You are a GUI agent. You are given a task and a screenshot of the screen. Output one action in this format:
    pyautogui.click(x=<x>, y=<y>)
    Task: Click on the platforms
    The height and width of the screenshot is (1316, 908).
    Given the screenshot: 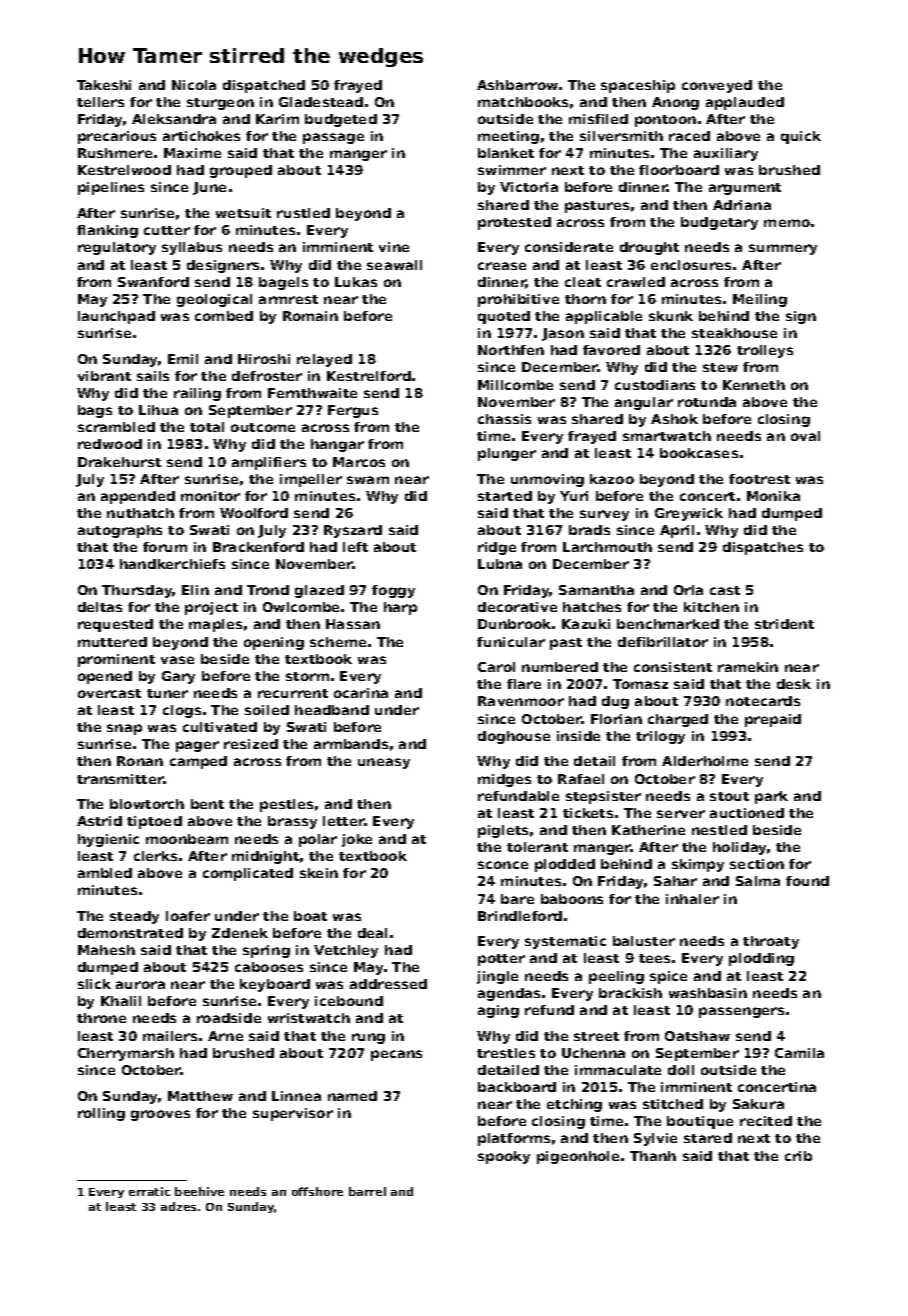 What is the action you would take?
    pyautogui.click(x=514, y=1139)
